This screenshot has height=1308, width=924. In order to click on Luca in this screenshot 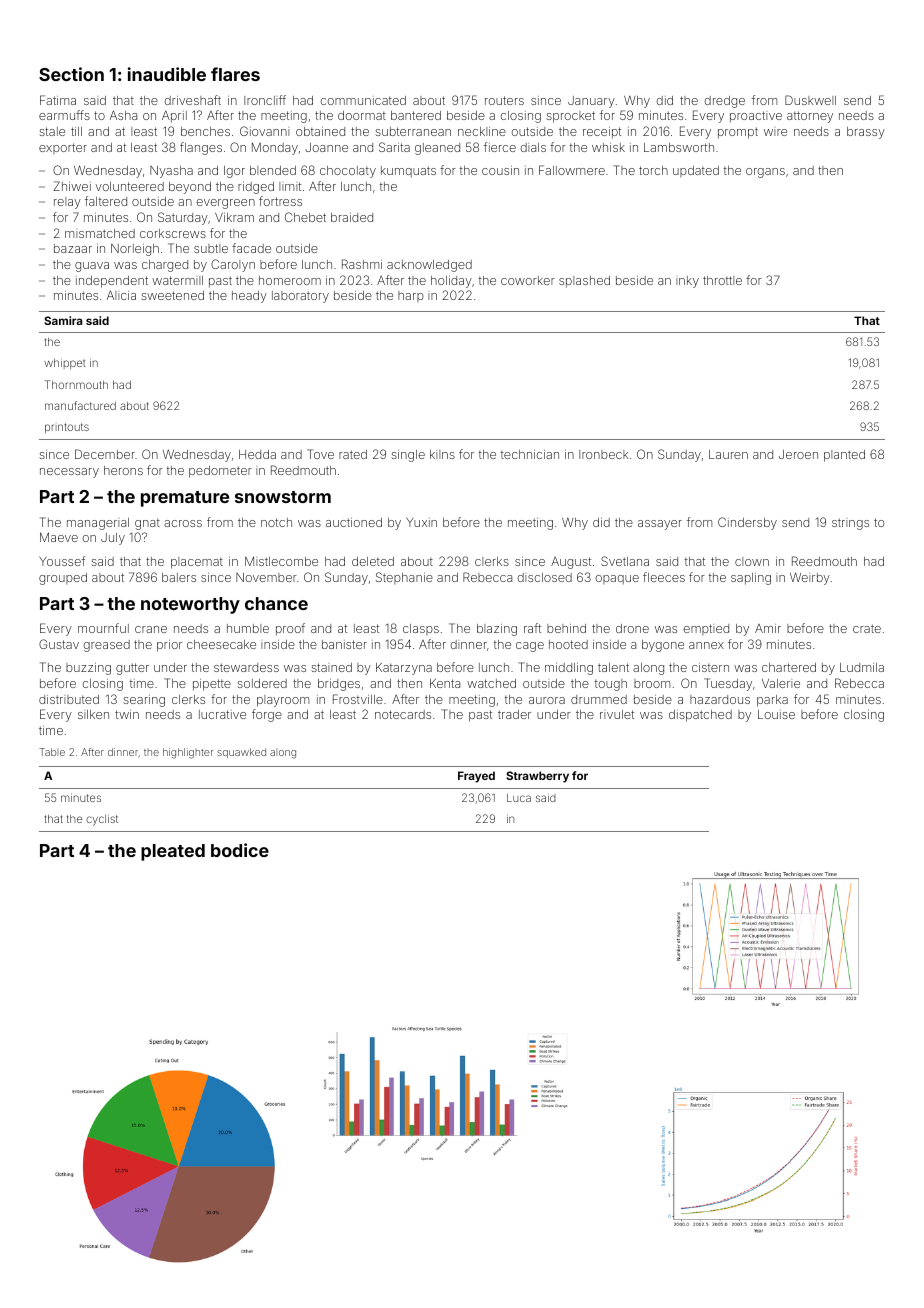, I will do `click(519, 798)`.
